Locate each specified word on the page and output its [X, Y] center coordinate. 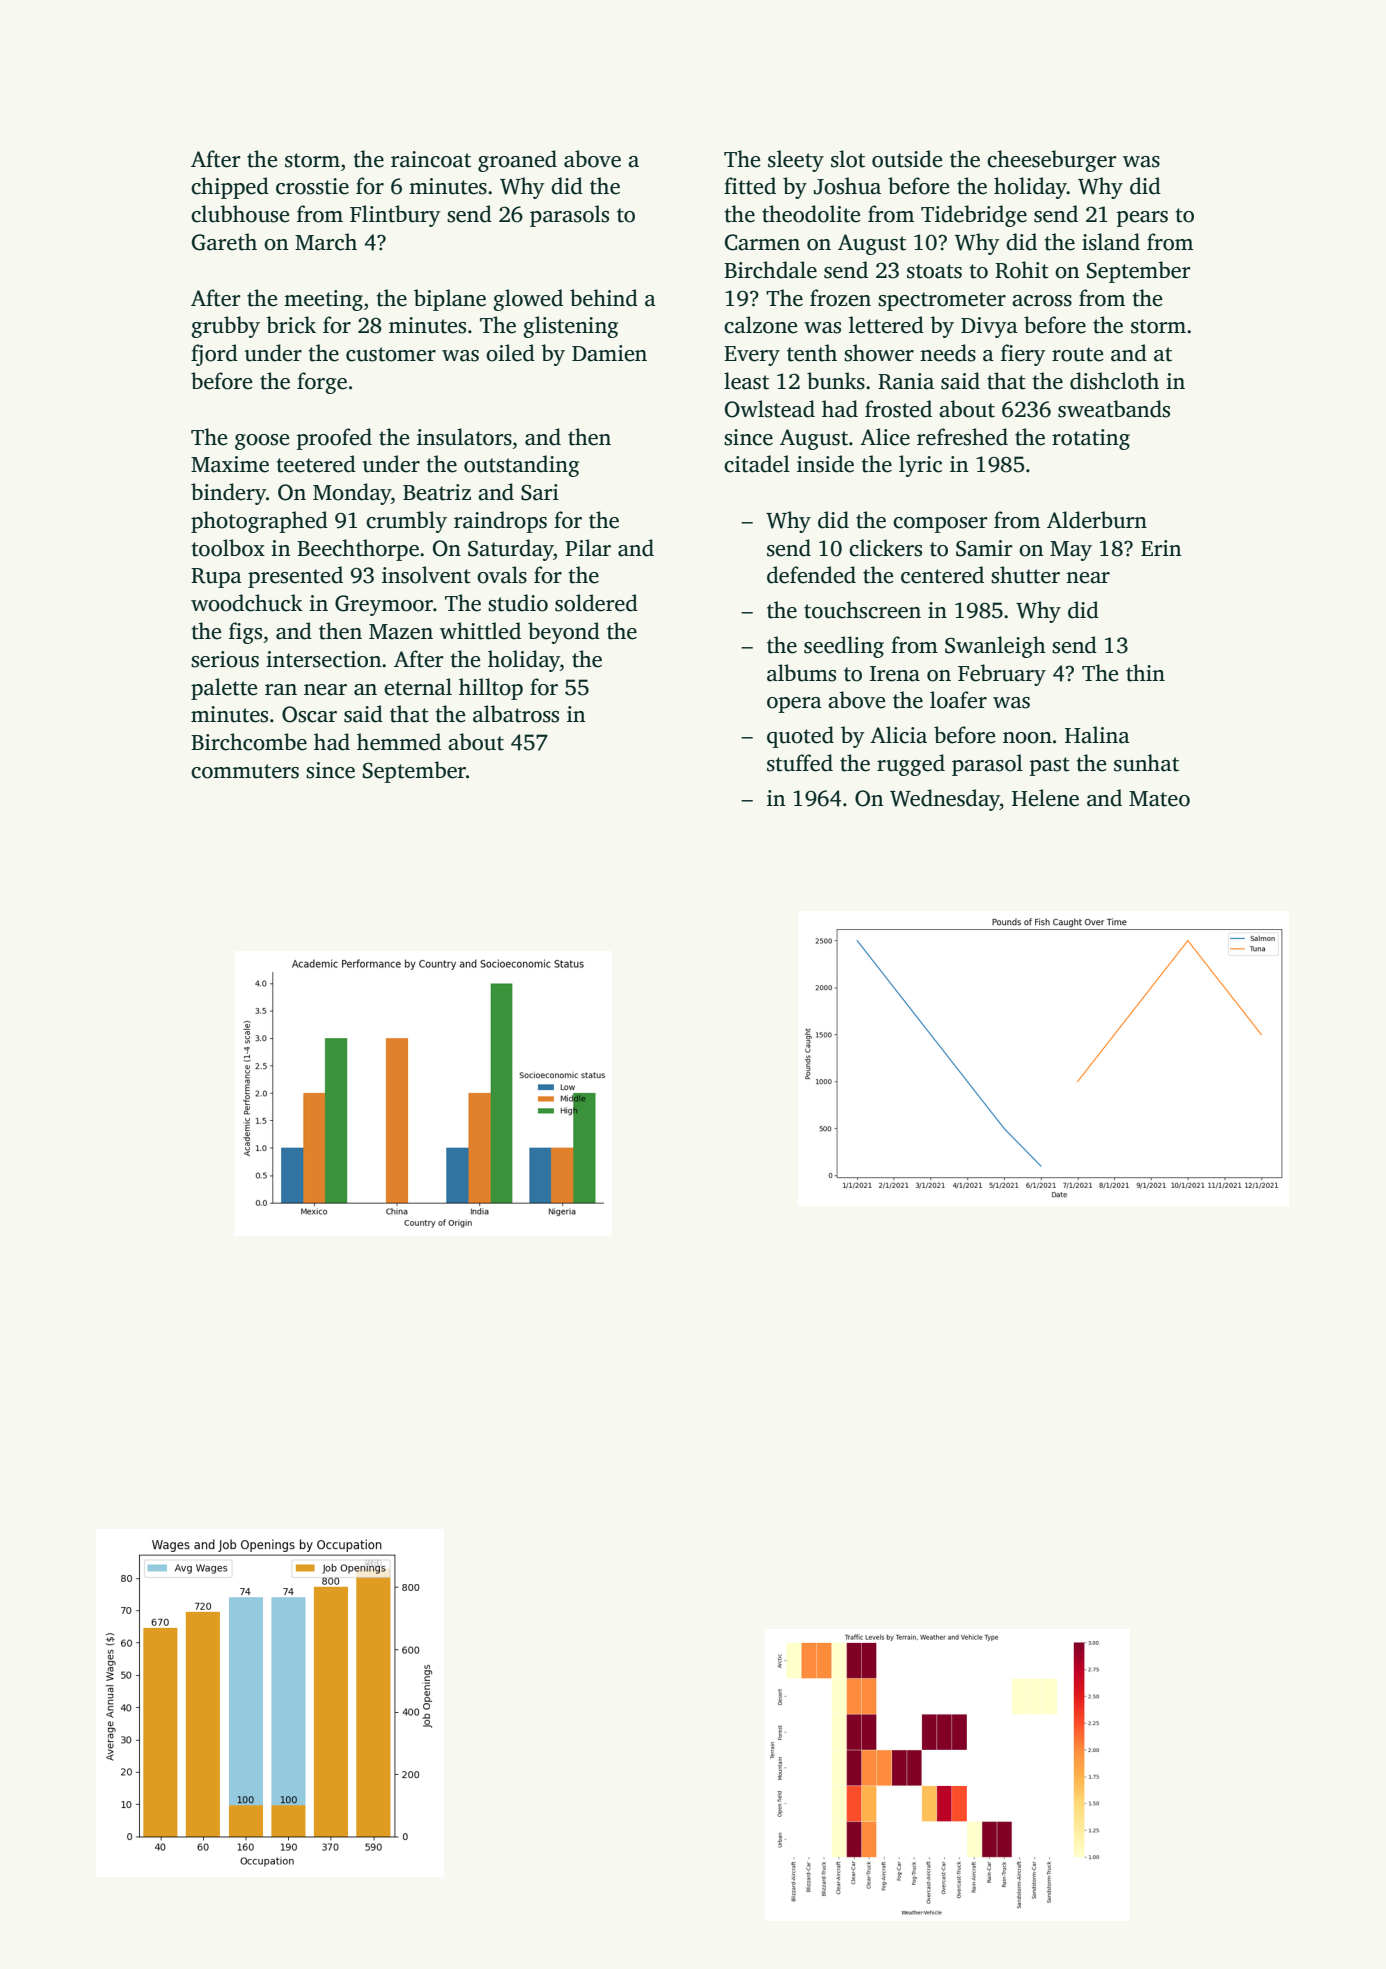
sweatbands [1114, 409]
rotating [1091, 439]
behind [604, 298]
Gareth [224, 242]
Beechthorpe [358, 550]
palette [224, 689]
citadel [757, 464]
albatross [516, 714]
